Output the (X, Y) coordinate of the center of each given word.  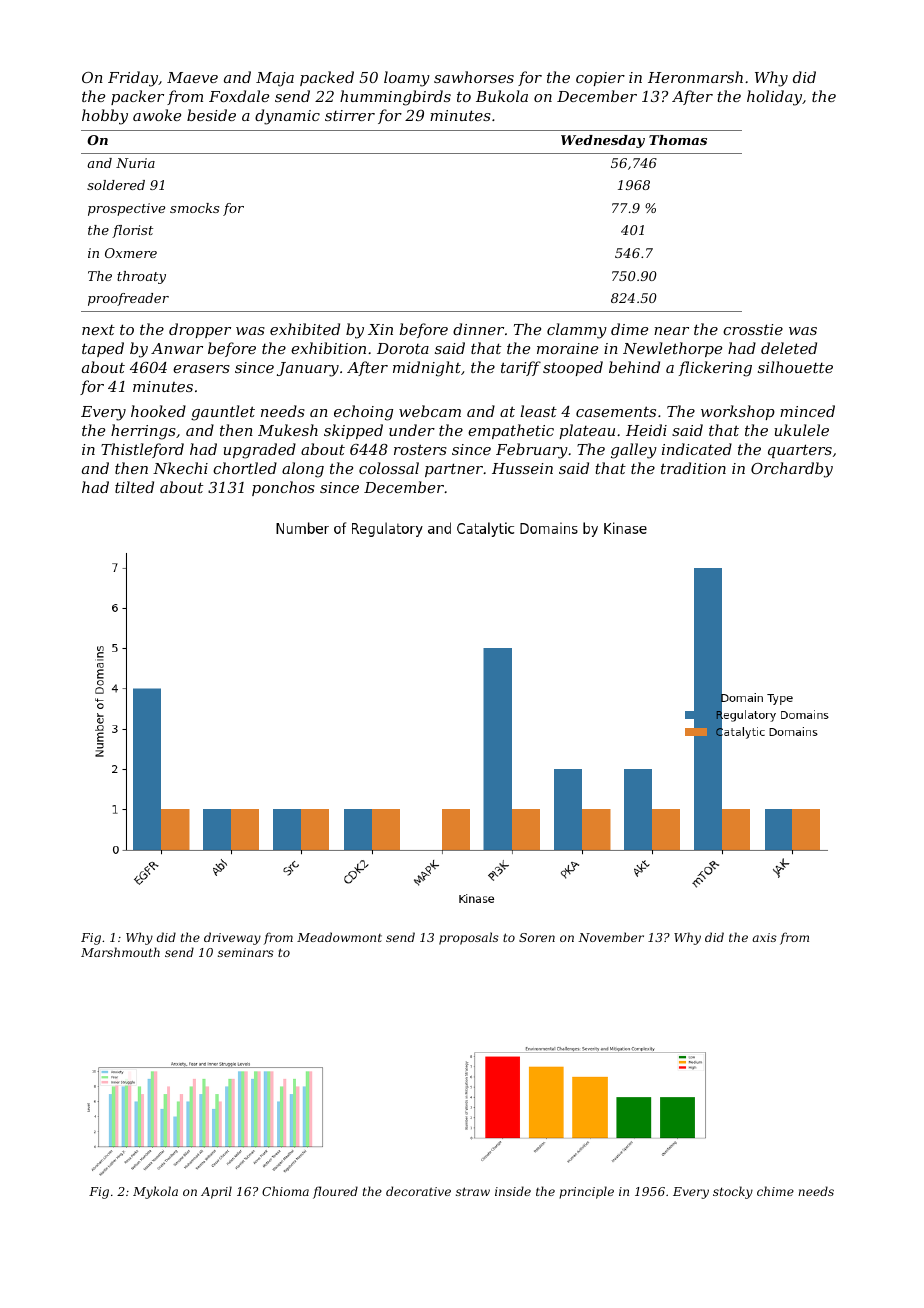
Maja (275, 79)
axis (764, 937)
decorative (418, 1191)
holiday (774, 98)
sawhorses (474, 77)
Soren (537, 937)
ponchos (283, 488)
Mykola (155, 1192)
